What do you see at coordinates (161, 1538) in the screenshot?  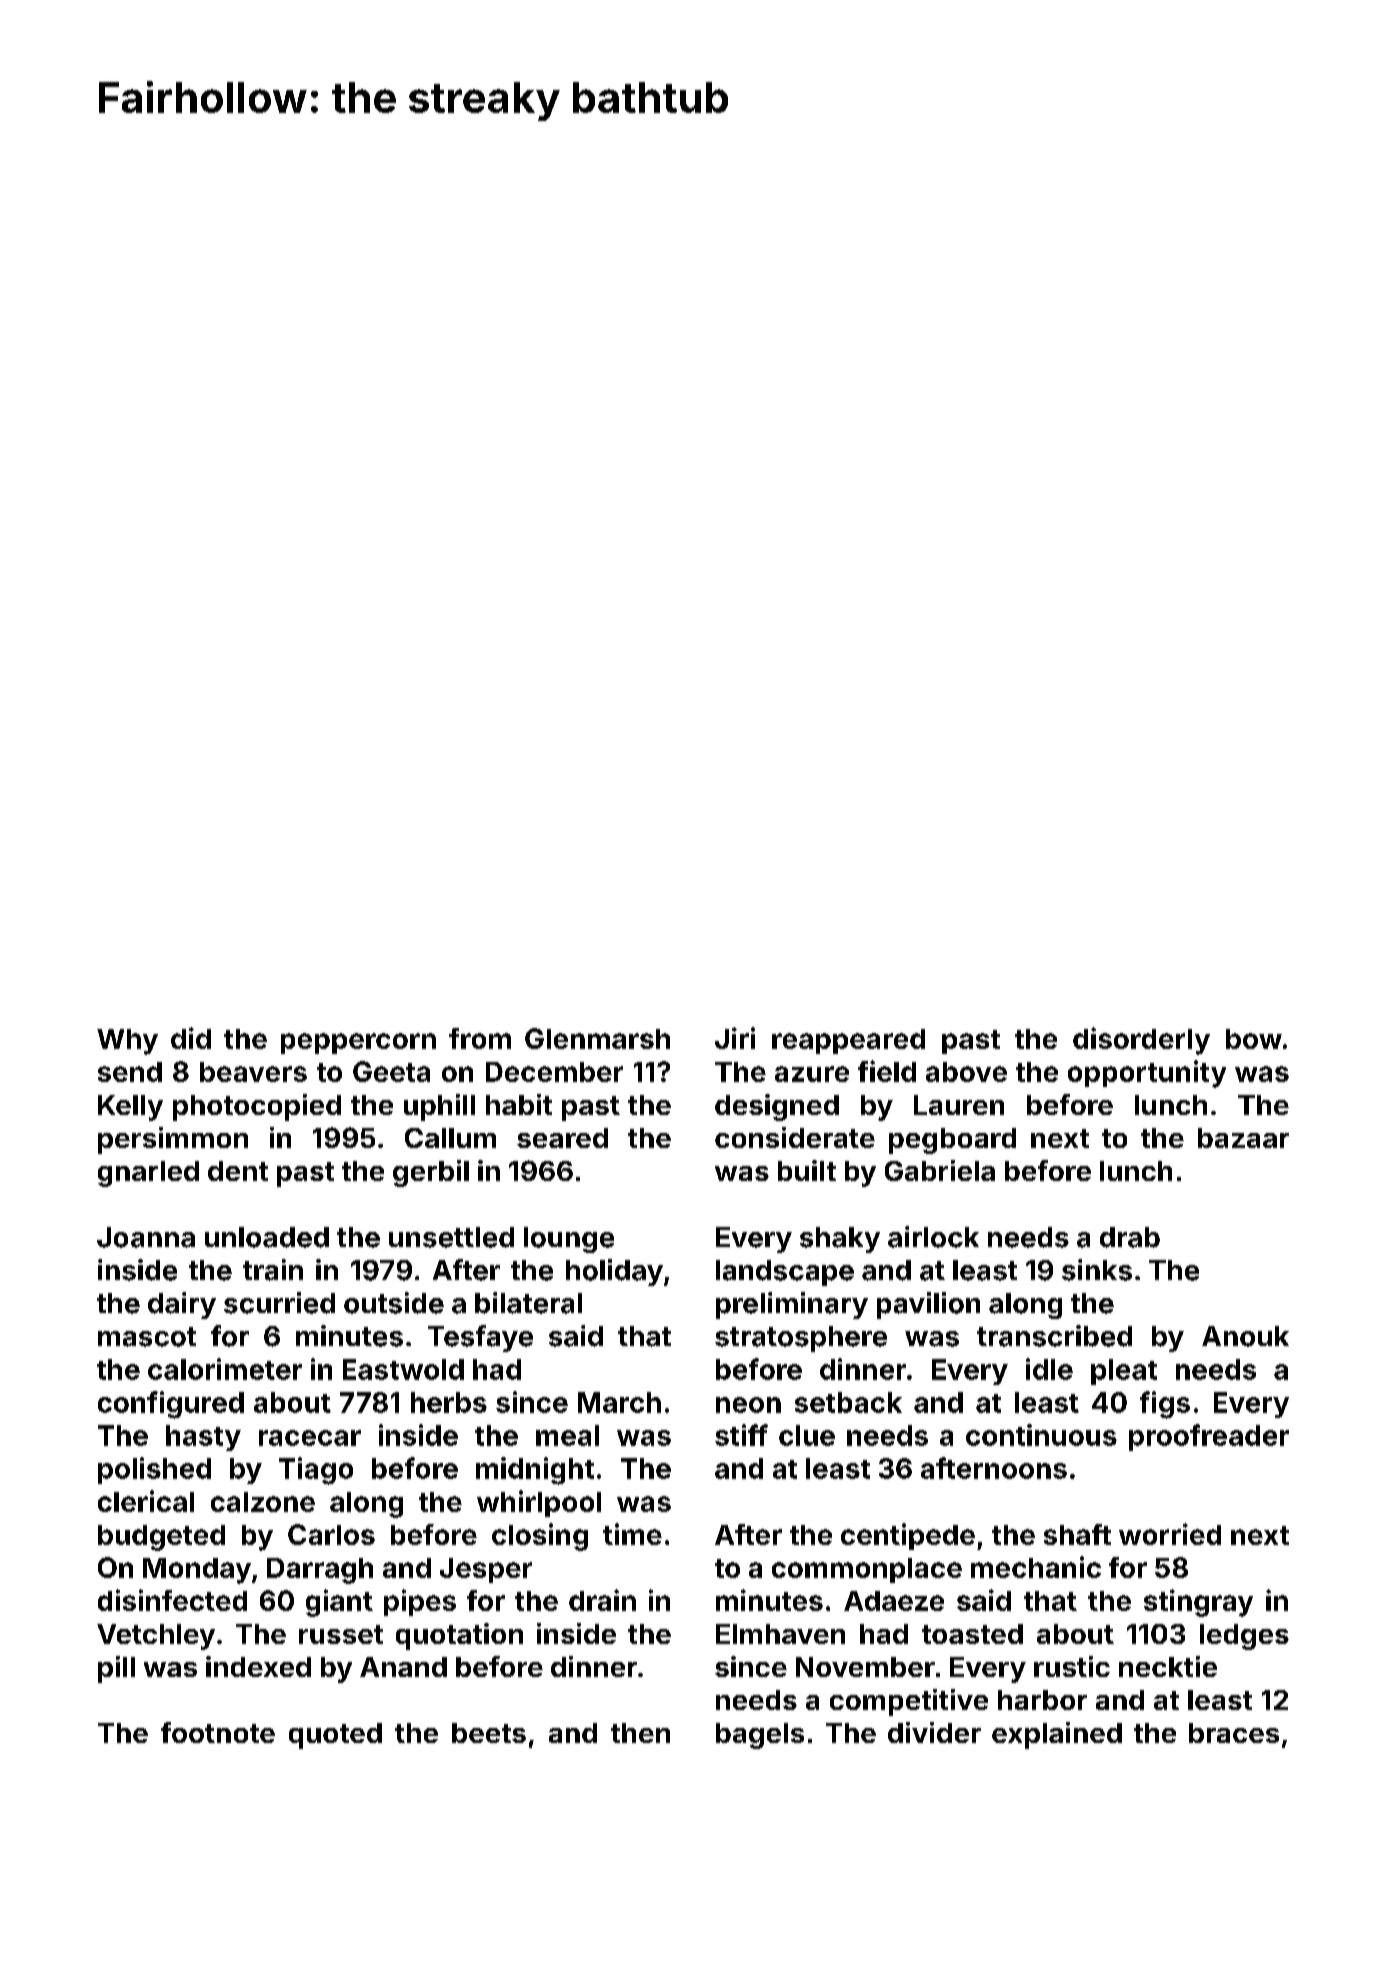 I see `budgeted` at bounding box center [161, 1538].
